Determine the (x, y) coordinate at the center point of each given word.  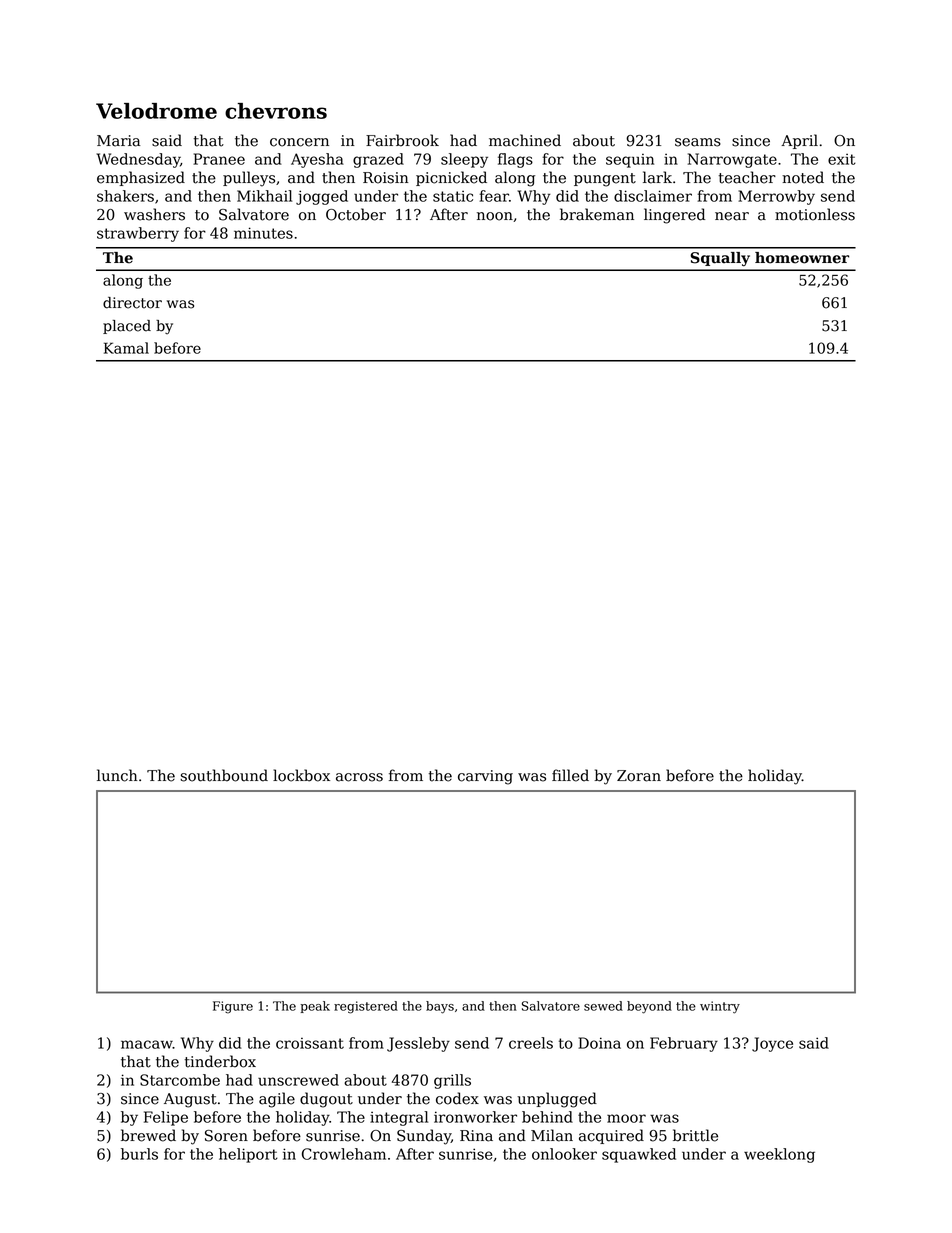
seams (698, 142)
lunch (117, 775)
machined (525, 140)
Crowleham (344, 1154)
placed (127, 327)
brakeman (597, 214)
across (359, 777)
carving (485, 777)
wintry (720, 1007)
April (799, 141)
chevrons (276, 111)
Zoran (639, 776)
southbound (224, 775)
